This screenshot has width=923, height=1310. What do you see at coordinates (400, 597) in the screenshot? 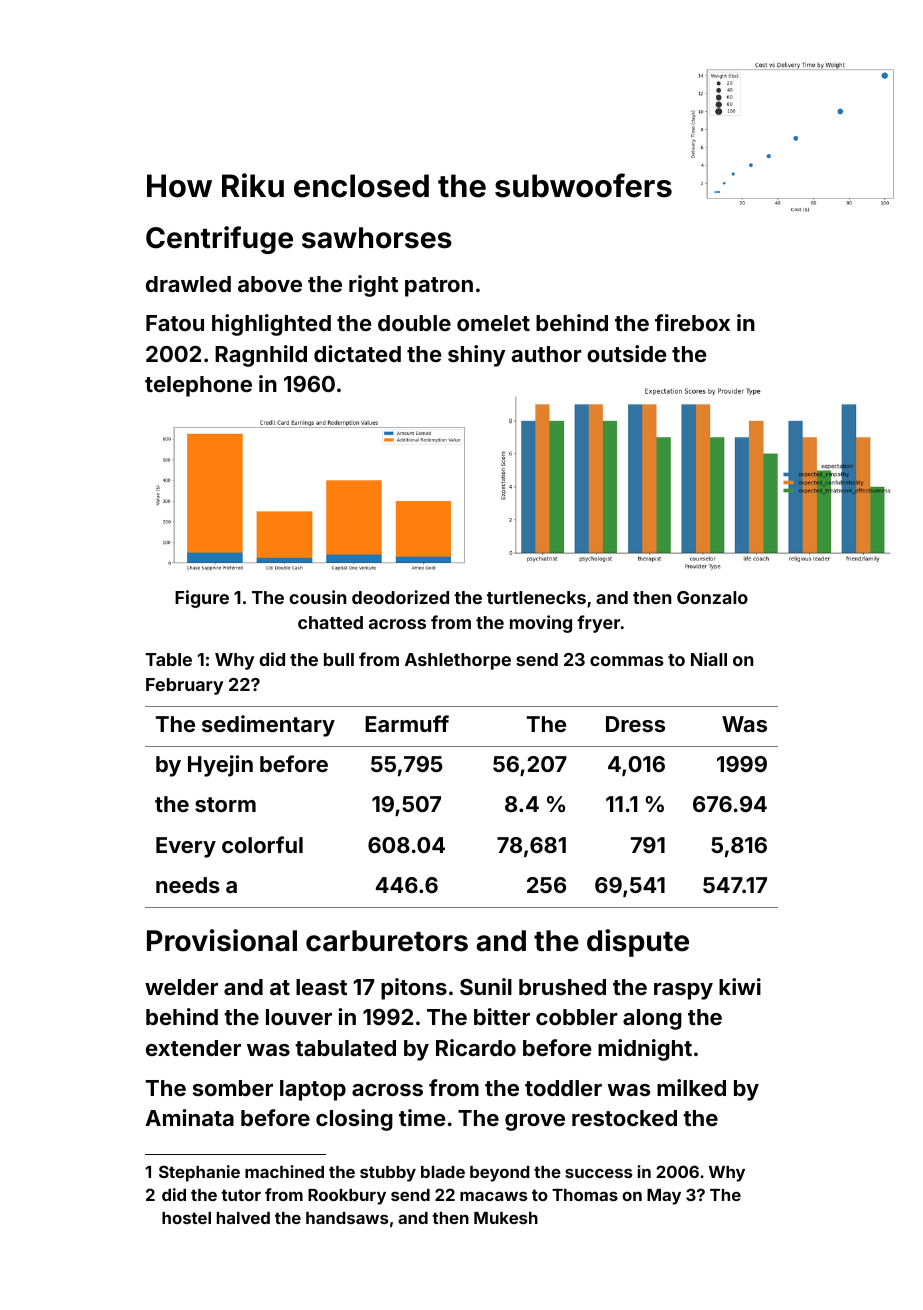
I see `deodorized` at bounding box center [400, 597].
